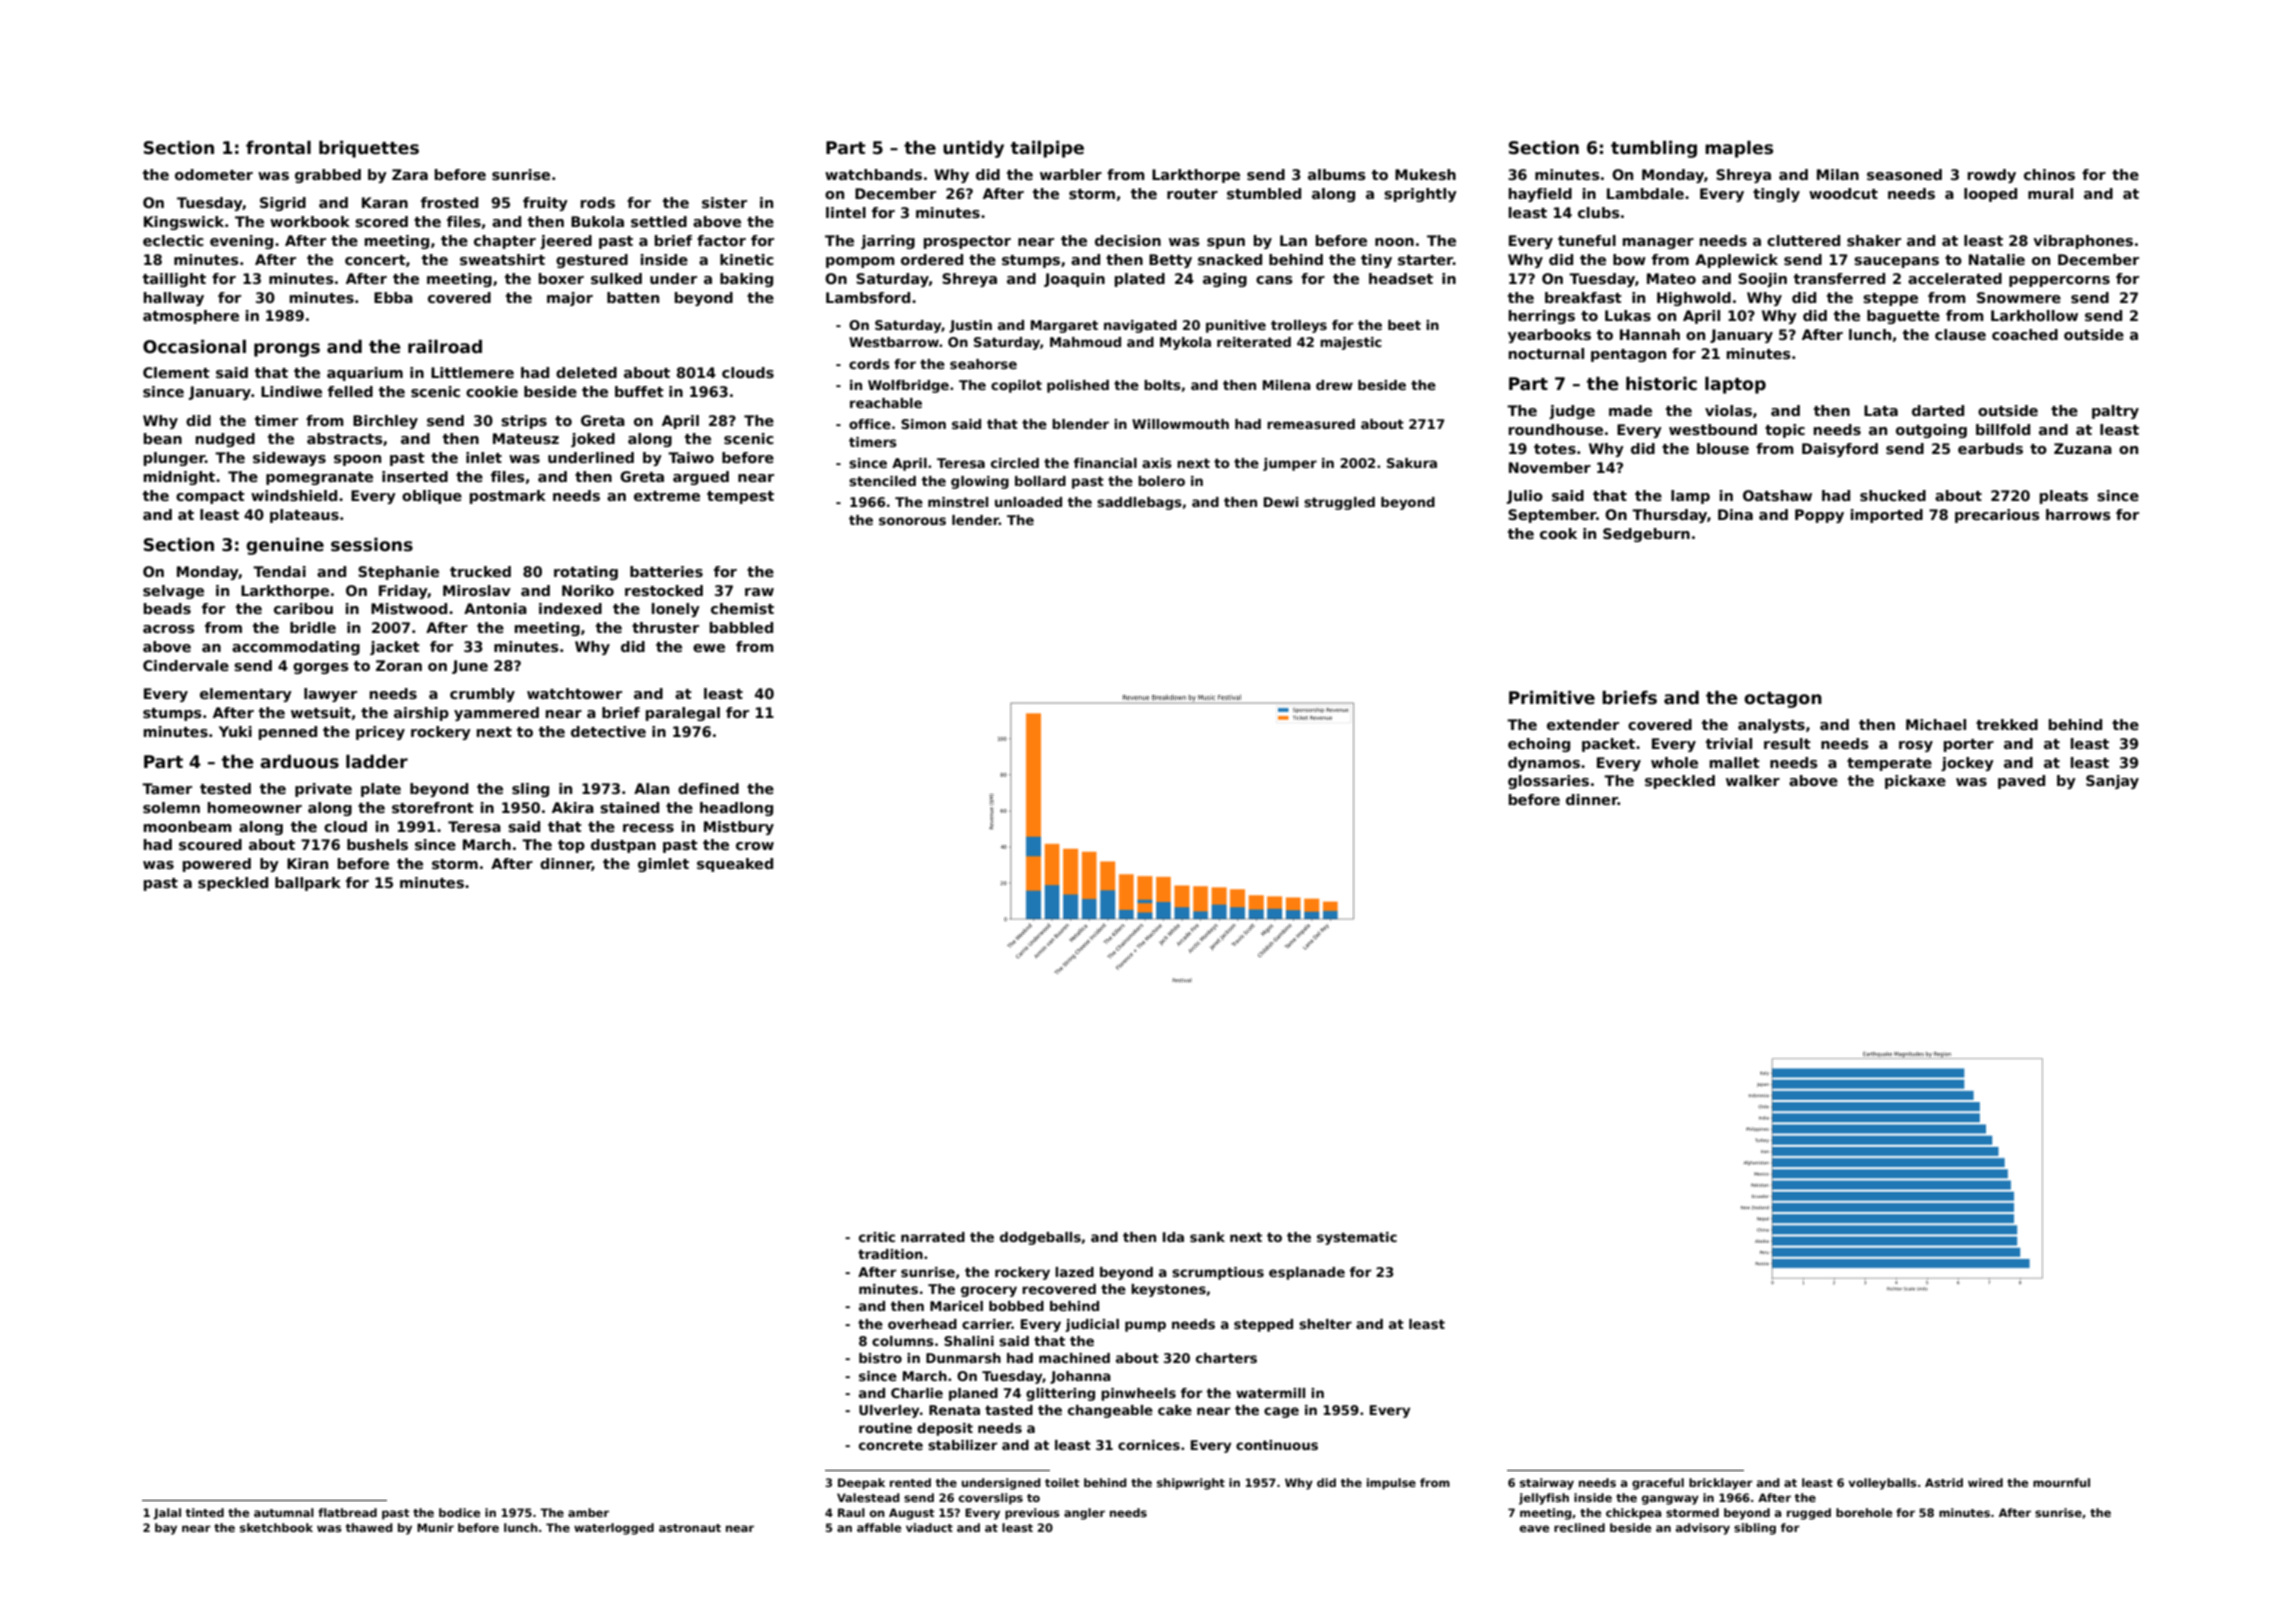 Image resolution: width=2282 pixels, height=1614 pixels. What do you see at coordinates (294, 495) in the screenshot?
I see `windshield` at bounding box center [294, 495].
